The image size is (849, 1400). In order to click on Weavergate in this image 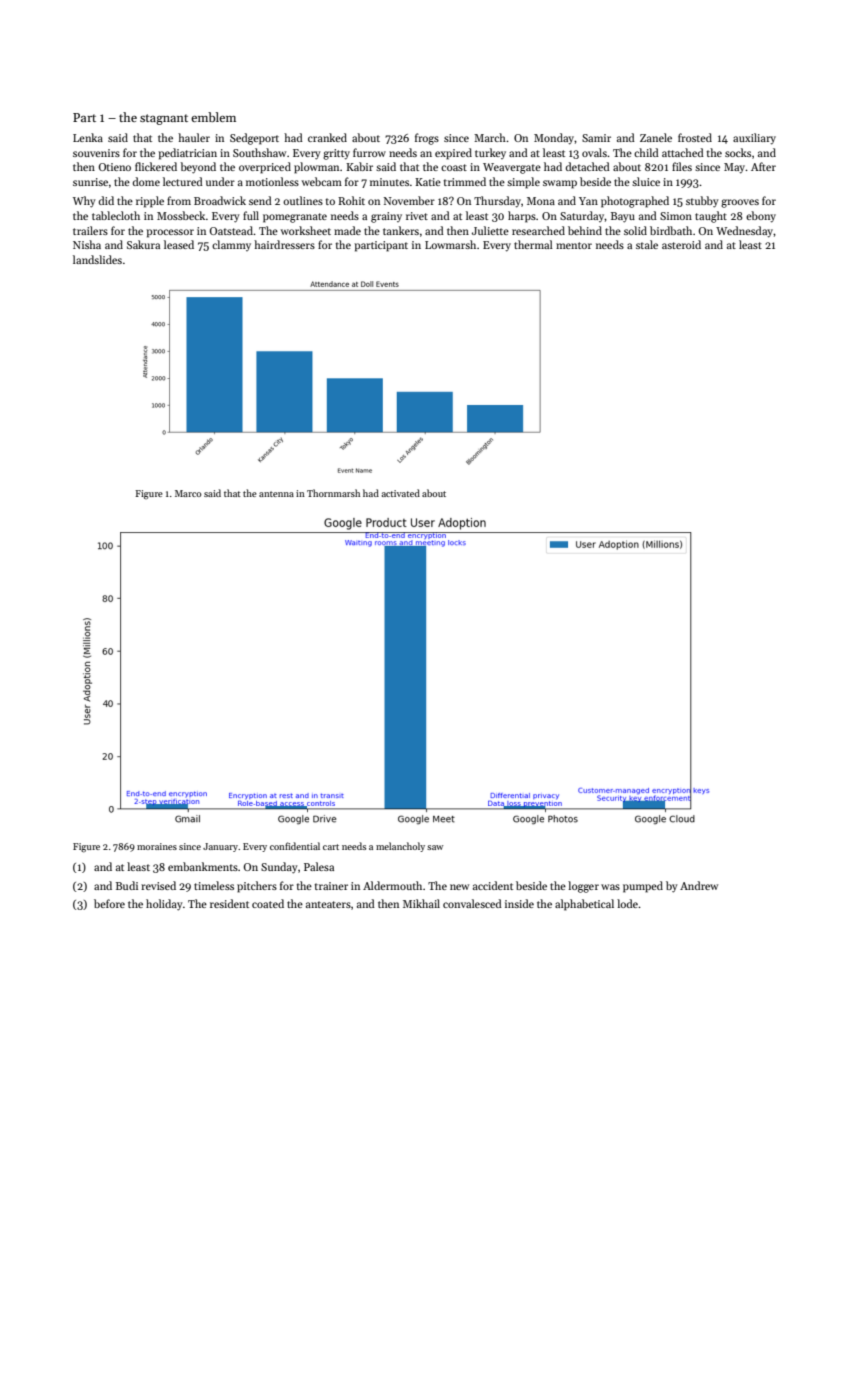, I will do `click(512, 168)`.
